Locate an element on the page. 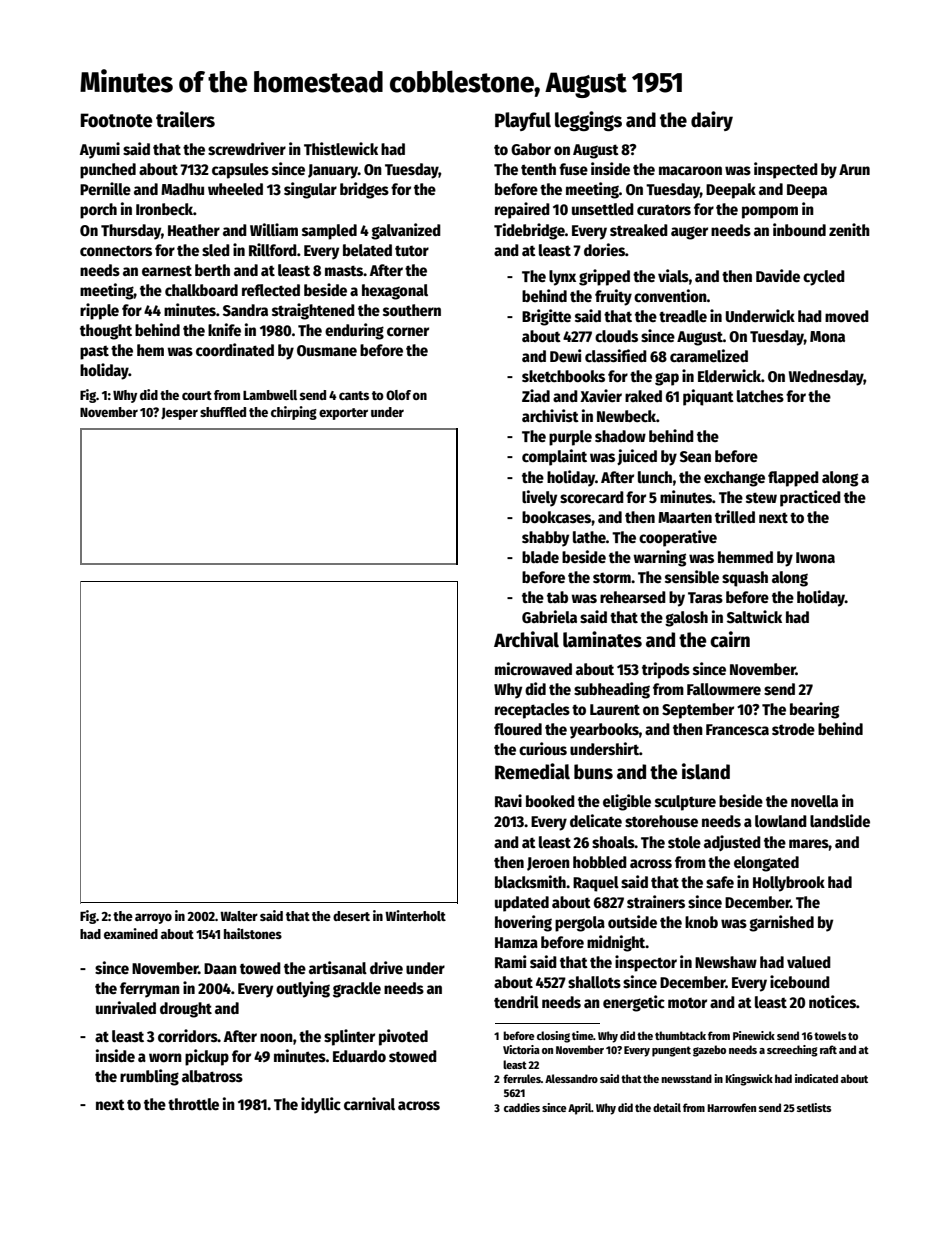 The height and width of the page is (1233, 952). Iwona is located at coordinates (815, 557).
